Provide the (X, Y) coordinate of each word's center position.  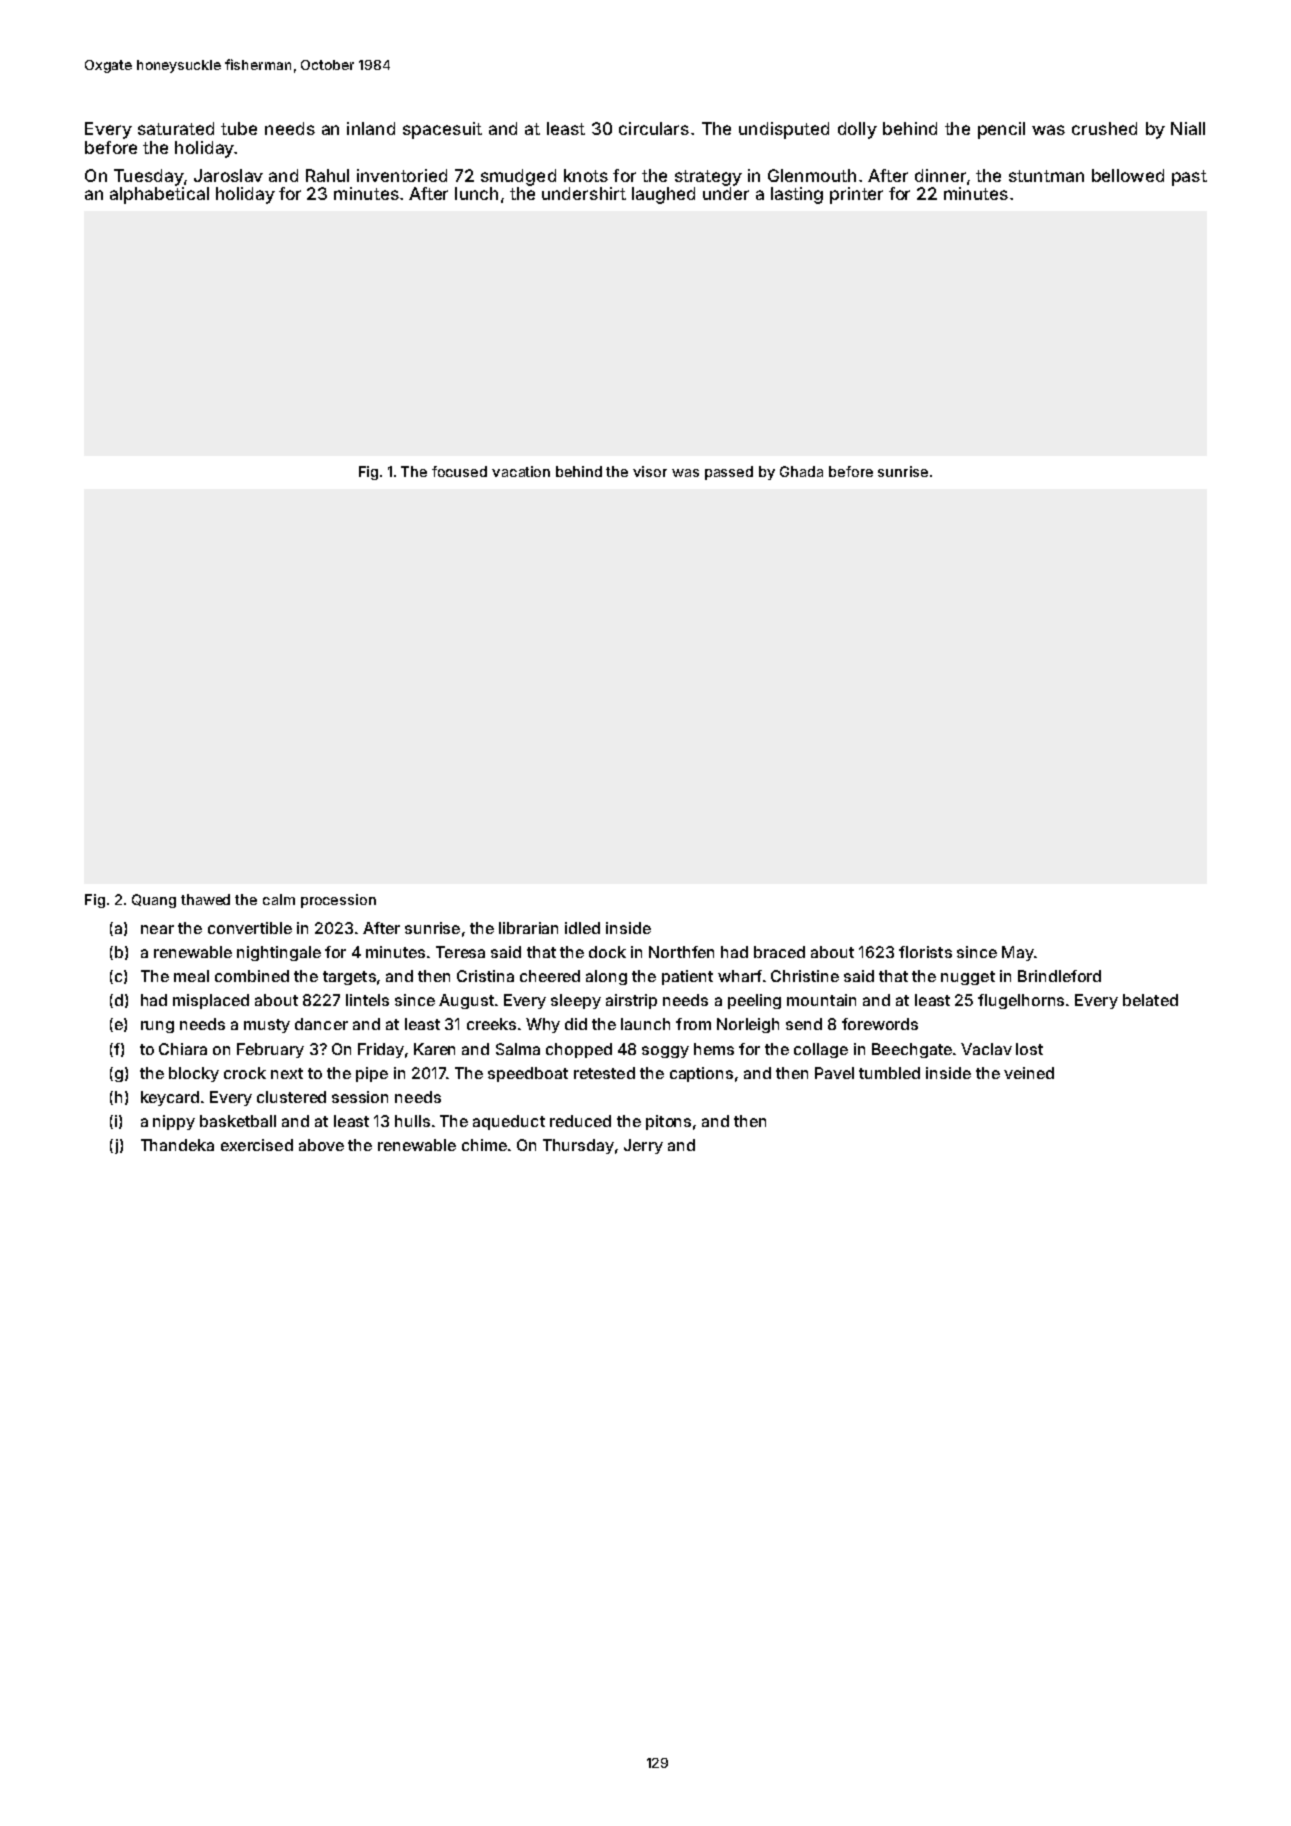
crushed (1104, 128)
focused (459, 471)
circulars (654, 128)
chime (484, 1145)
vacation (521, 471)
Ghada (801, 471)
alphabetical (159, 195)
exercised (257, 1145)
